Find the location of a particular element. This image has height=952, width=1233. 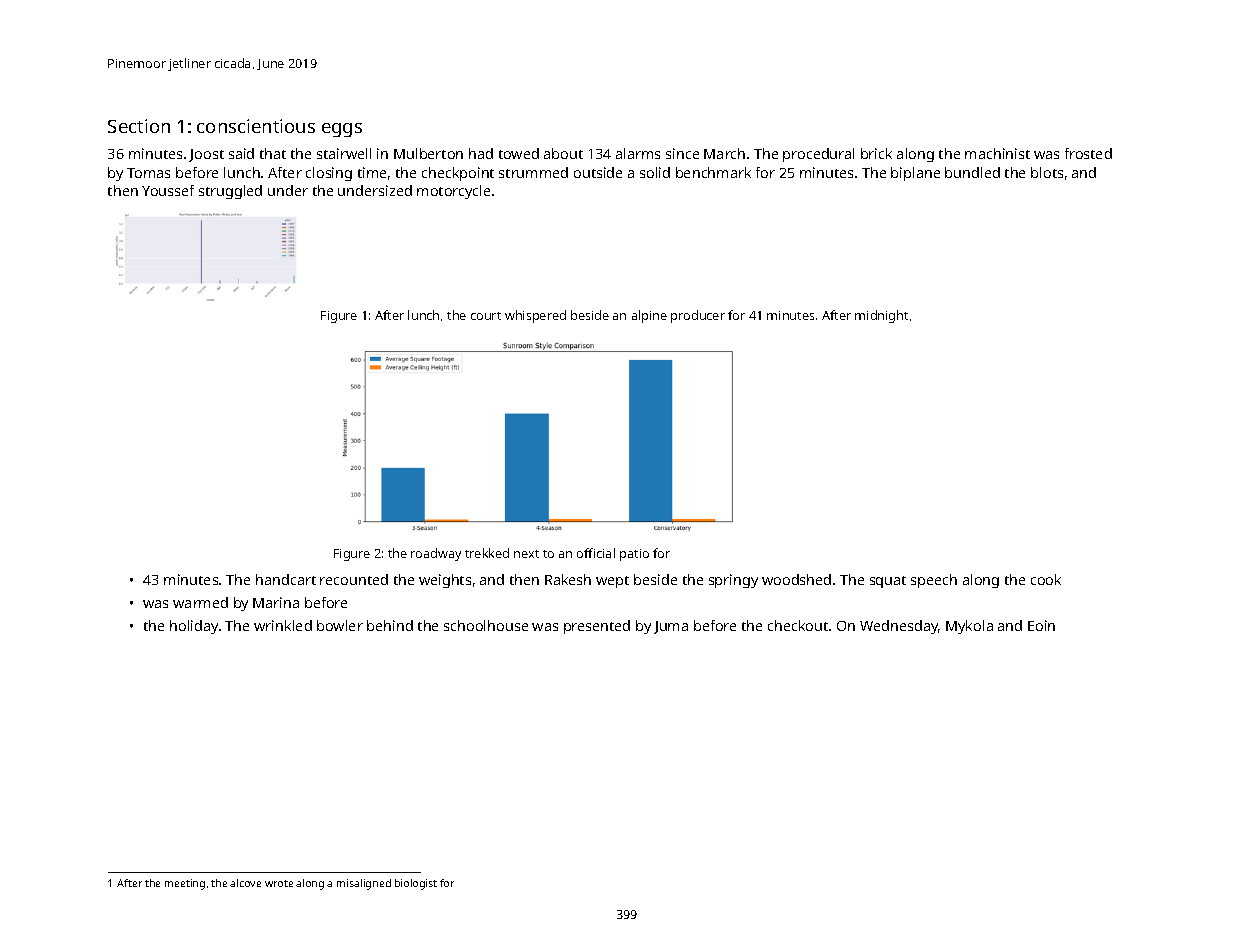

official is located at coordinates (596, 553).
